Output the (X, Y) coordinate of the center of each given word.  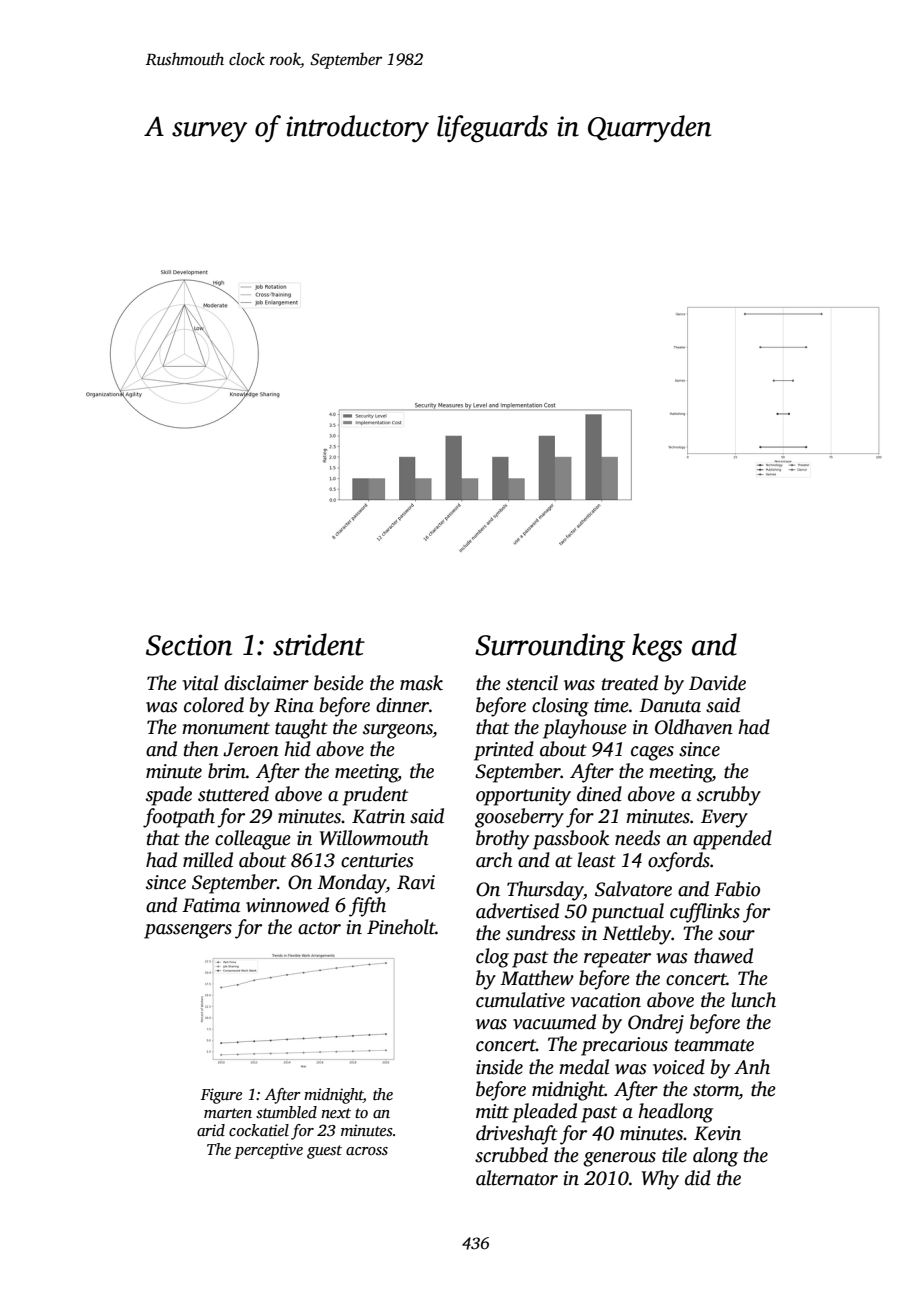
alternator (517, 1178)
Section (189, 645)
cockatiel (259, 1130)
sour (736, 935)
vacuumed (554, 1022)
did (698, 1178)
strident (319, 644)
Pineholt (401, 927)
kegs (657, 647)
